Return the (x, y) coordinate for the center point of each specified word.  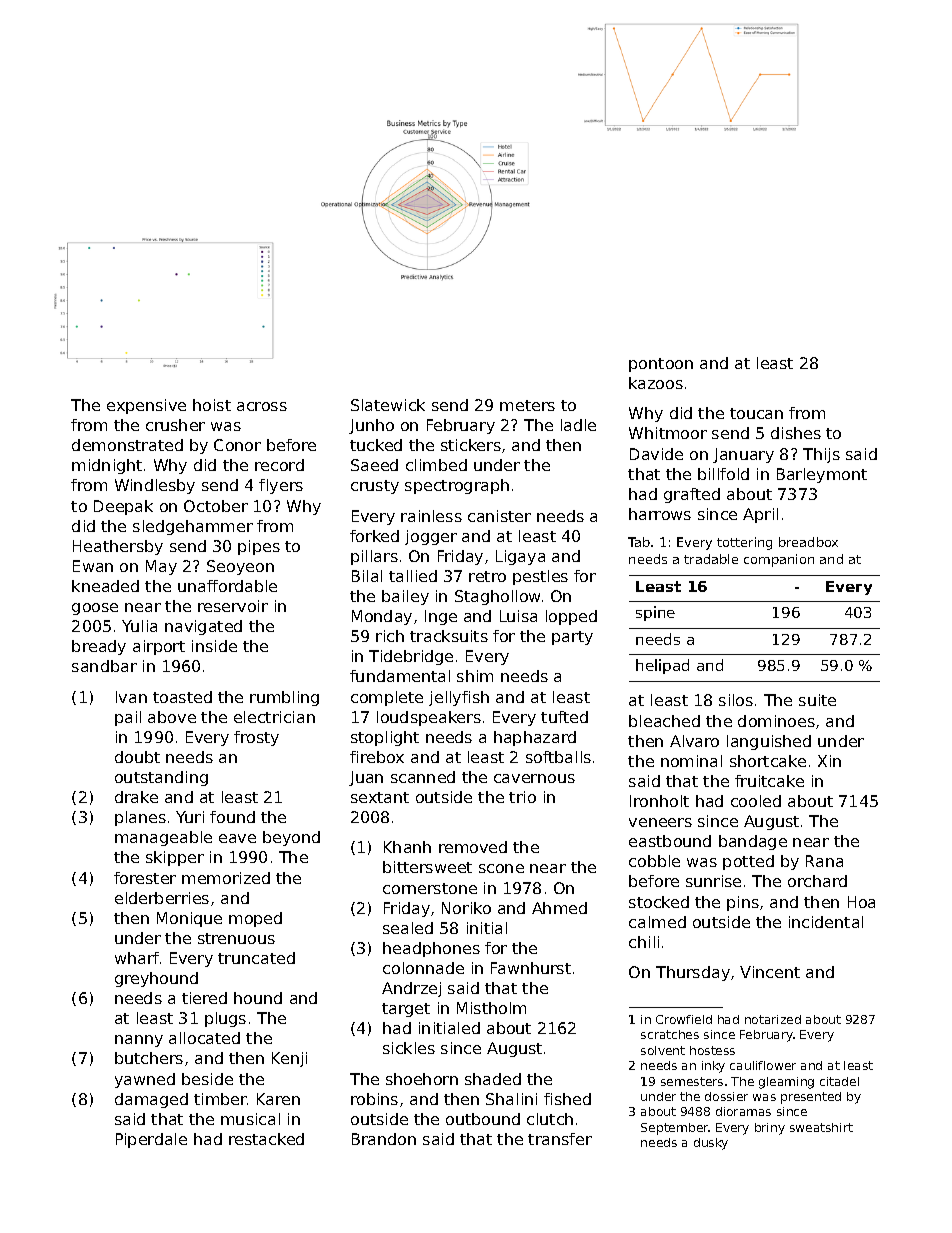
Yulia (139, 626)
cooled (756, 801)
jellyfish (459, 698)
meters (527, 405)
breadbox (808, 542)
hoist (212, 405)
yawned (145, 1080)
